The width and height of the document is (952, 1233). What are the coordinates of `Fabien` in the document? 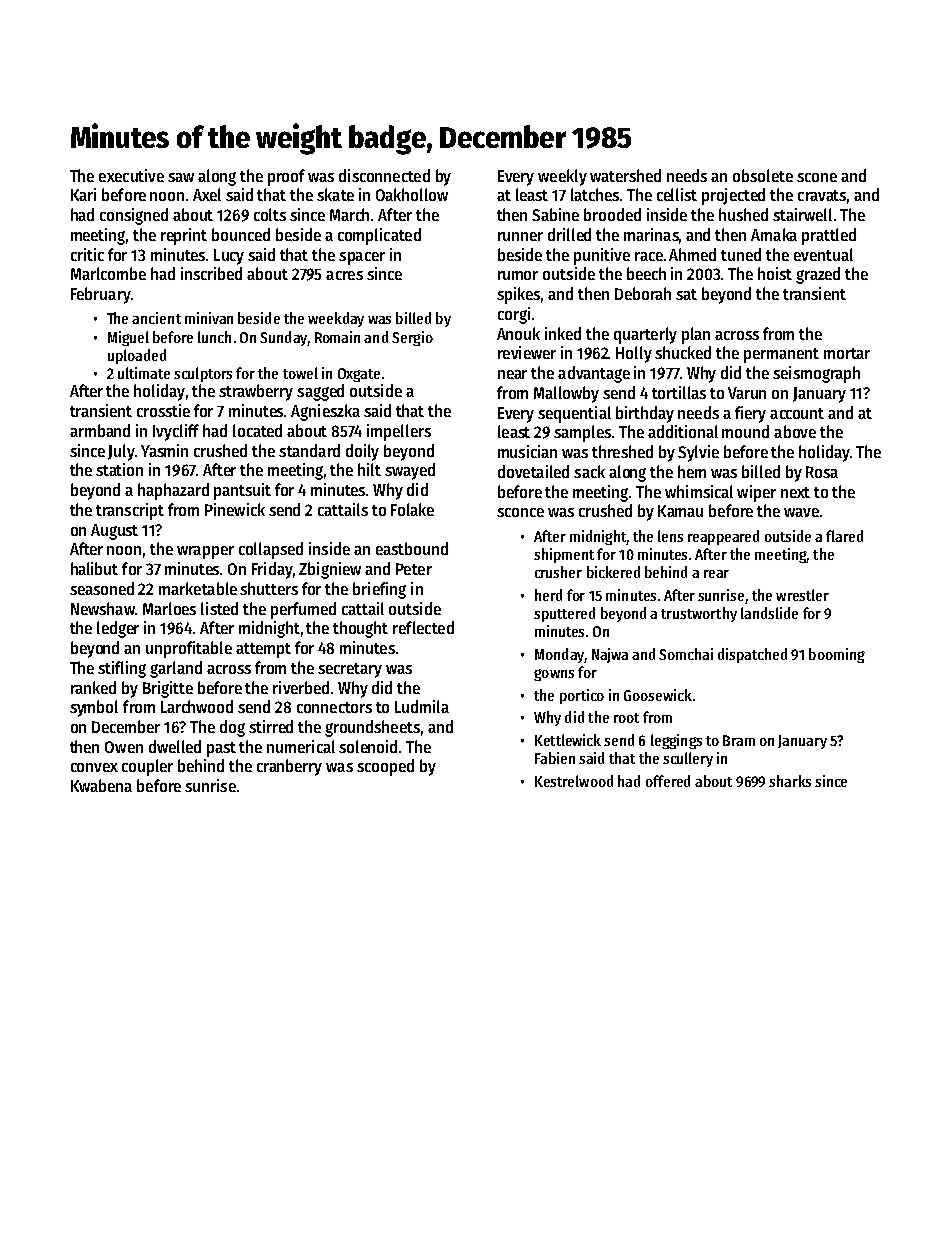 It's located at (555, 758).
